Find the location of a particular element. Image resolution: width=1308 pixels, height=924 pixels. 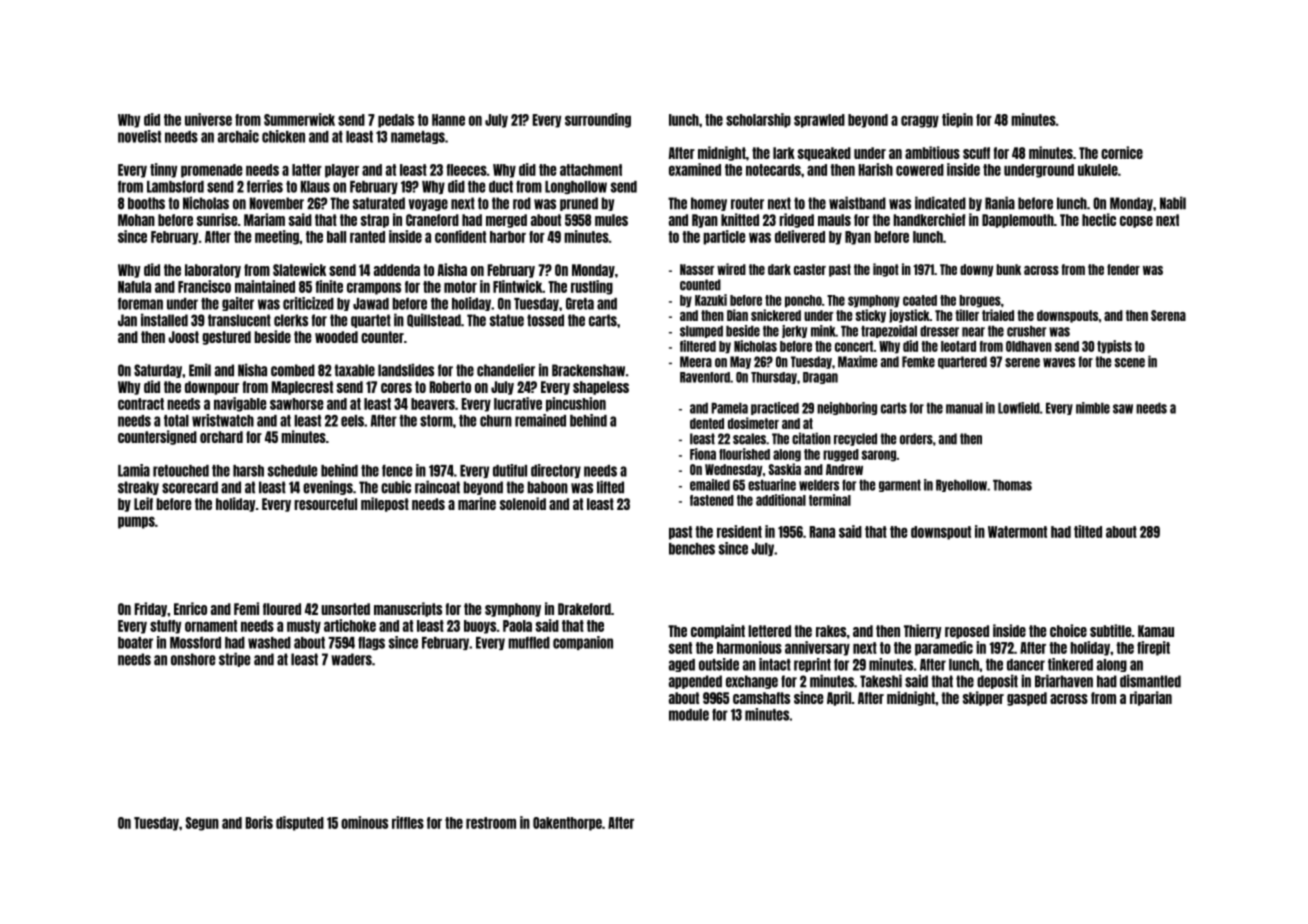

Lowfield is located at coordinates (1019, 408).
